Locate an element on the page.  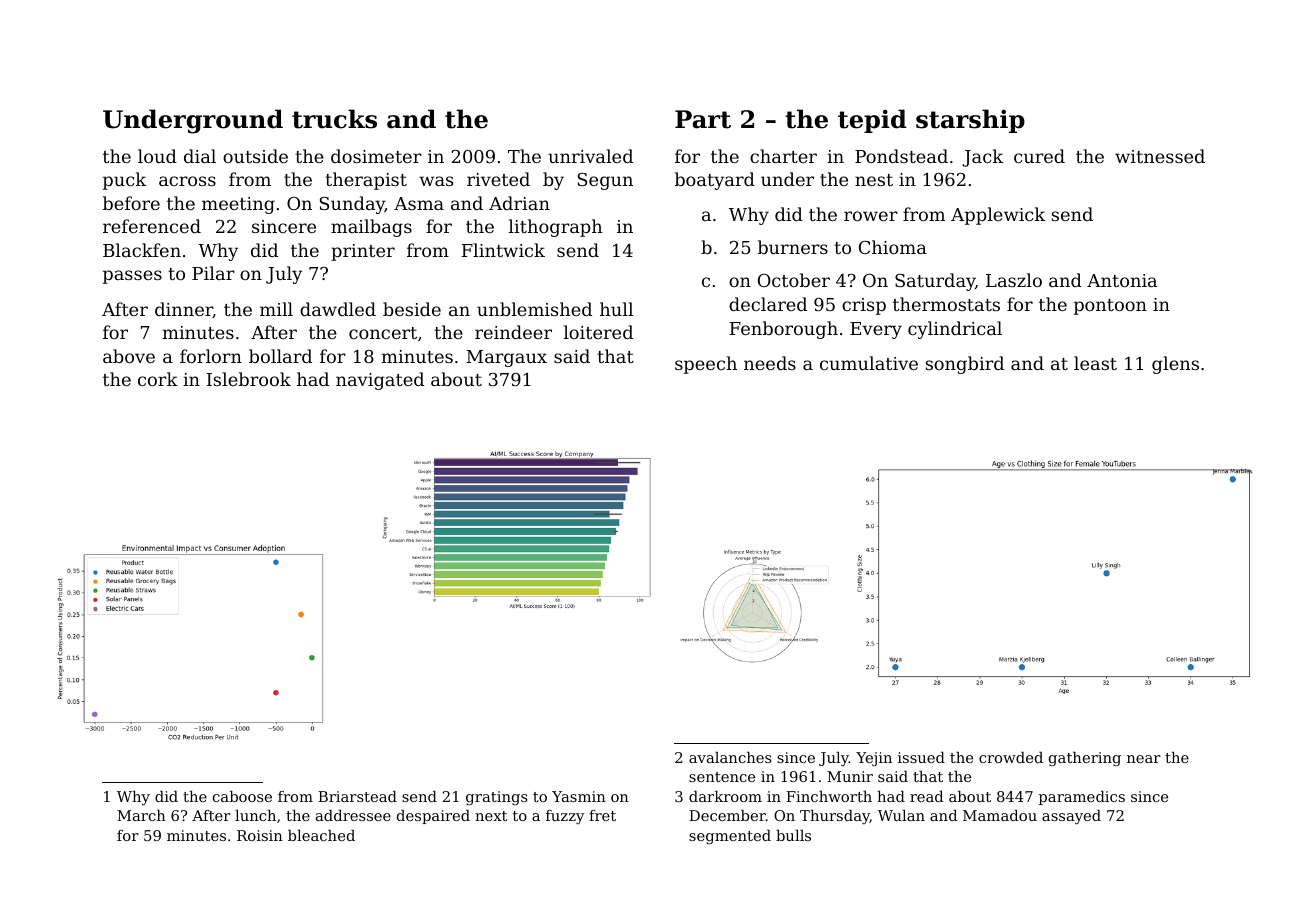
segmented is located at coordinates (730, 837).
